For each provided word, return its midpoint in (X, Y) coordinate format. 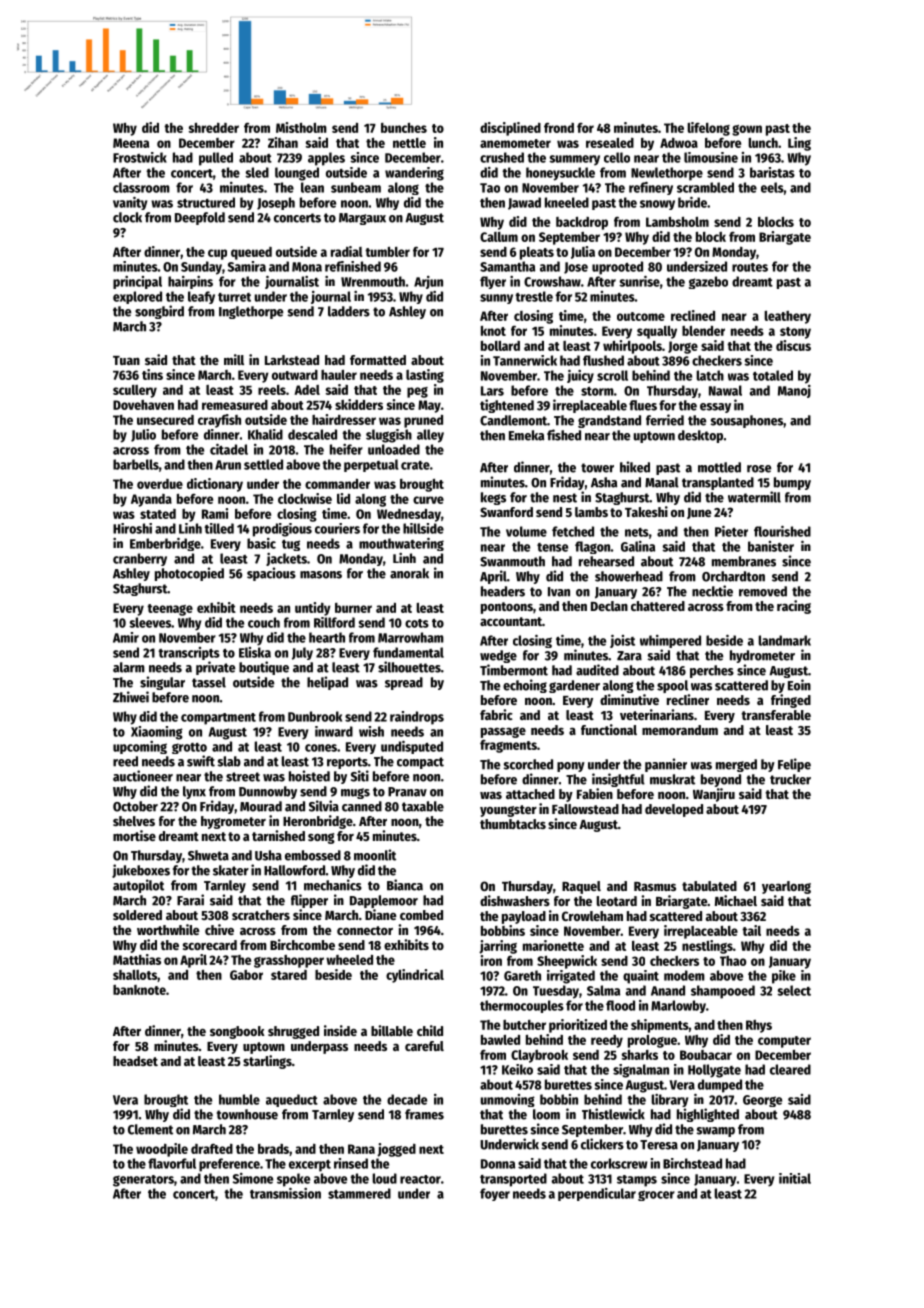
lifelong (708, 129)
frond (559, 127)
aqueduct (292, 1100)
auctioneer (143, 776)
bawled (500, 1040)
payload (524, 917)
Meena (131, 143)
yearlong (786, 887)
